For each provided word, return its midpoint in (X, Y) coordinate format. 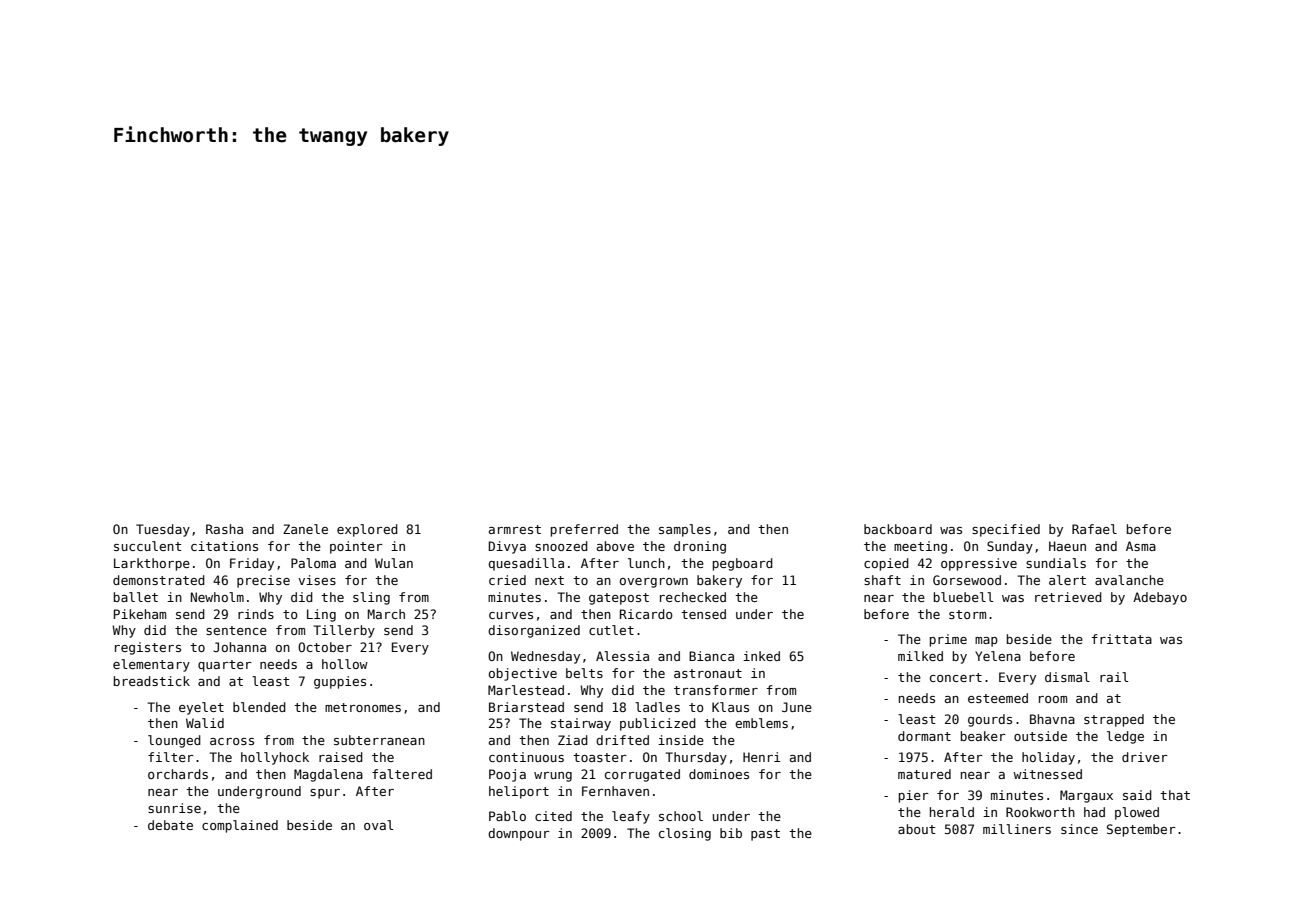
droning (700, 547)
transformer (716, 690)
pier (914, 796)
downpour (519, 834)
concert (956, 677)
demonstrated (159, 580)
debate (170, 825)
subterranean (379, 740)
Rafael (1094, 529)
